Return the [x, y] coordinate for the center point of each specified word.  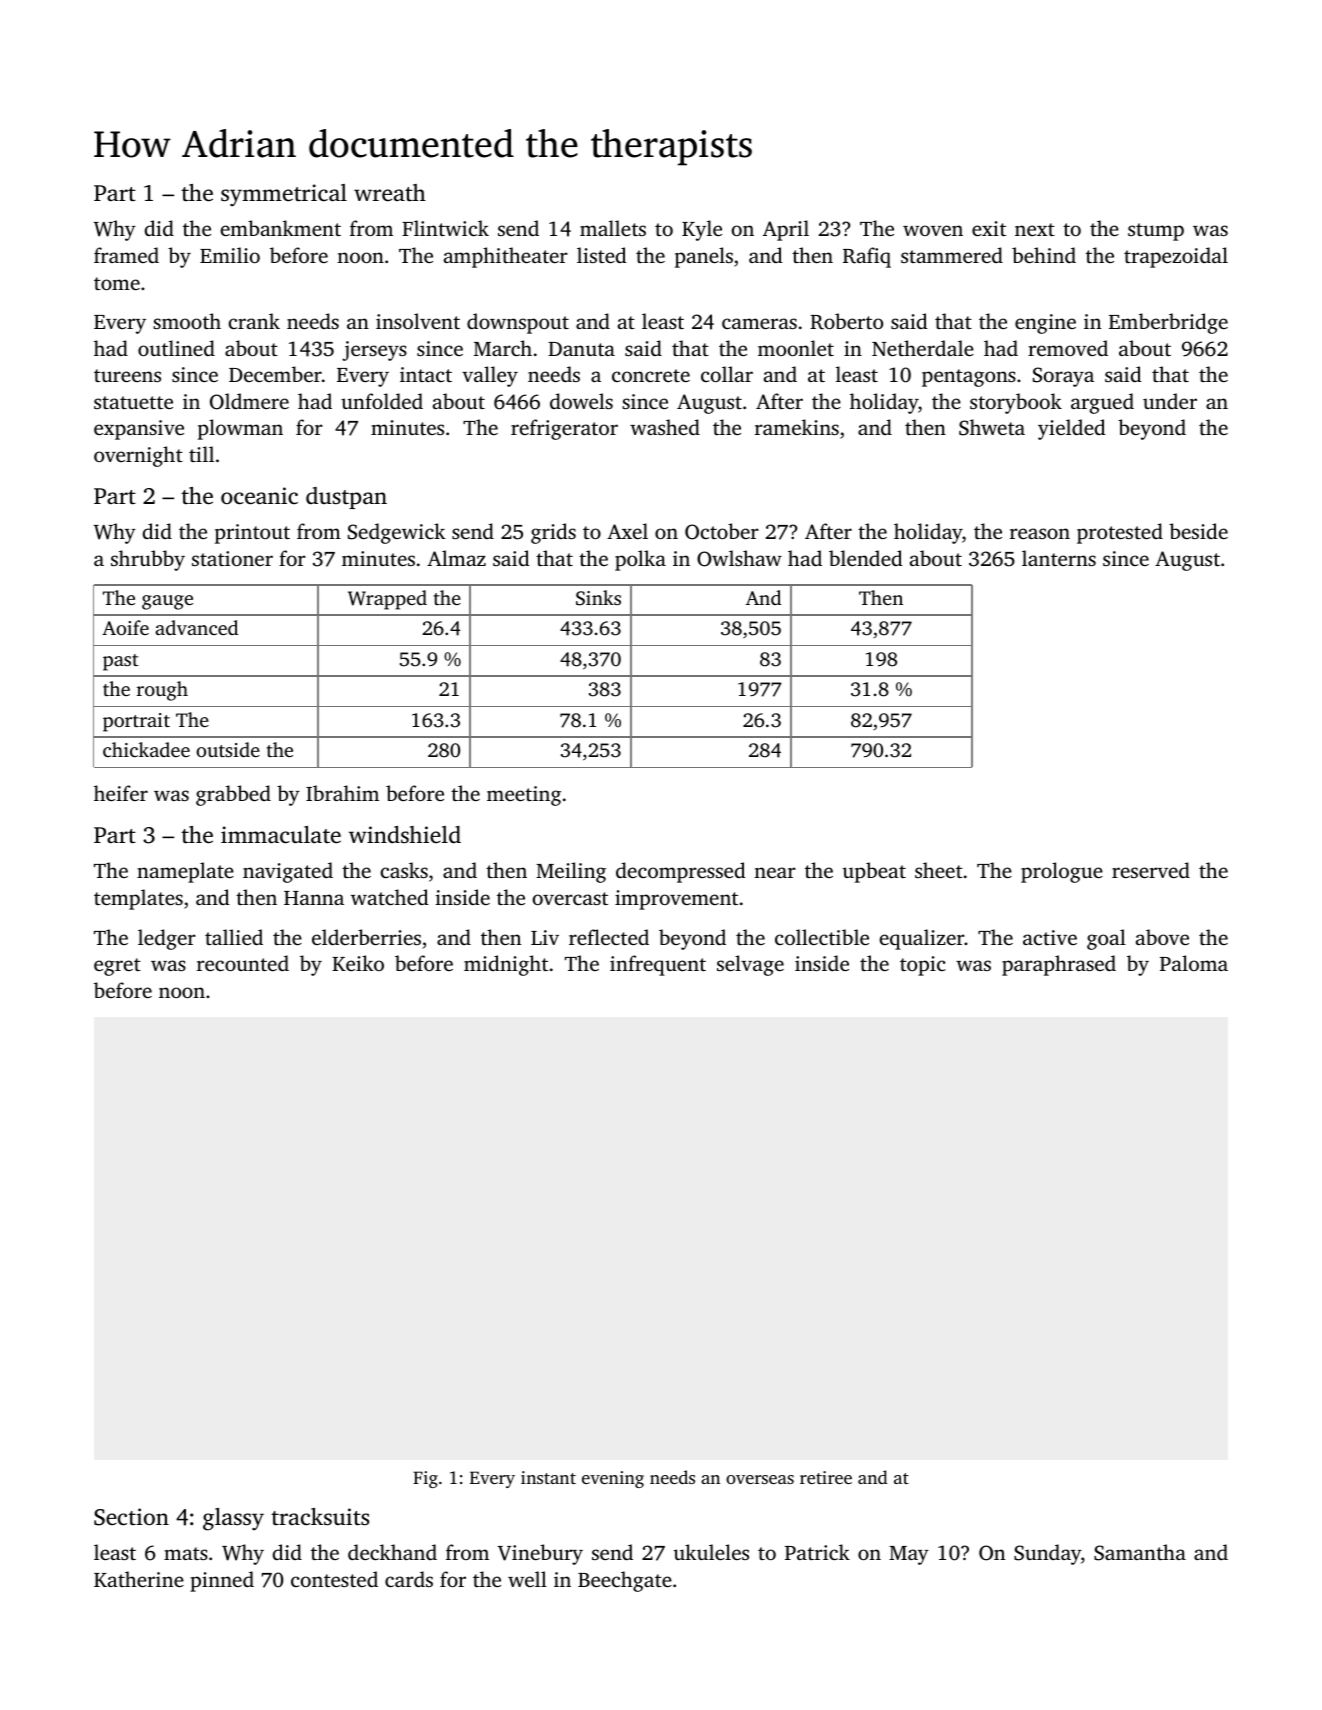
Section [131, 1517]
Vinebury [540, 1554]
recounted [243, 963]
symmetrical [284, 195]
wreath [390, 192]
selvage [750, 965]
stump [1156, 232]
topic [923, 966]
